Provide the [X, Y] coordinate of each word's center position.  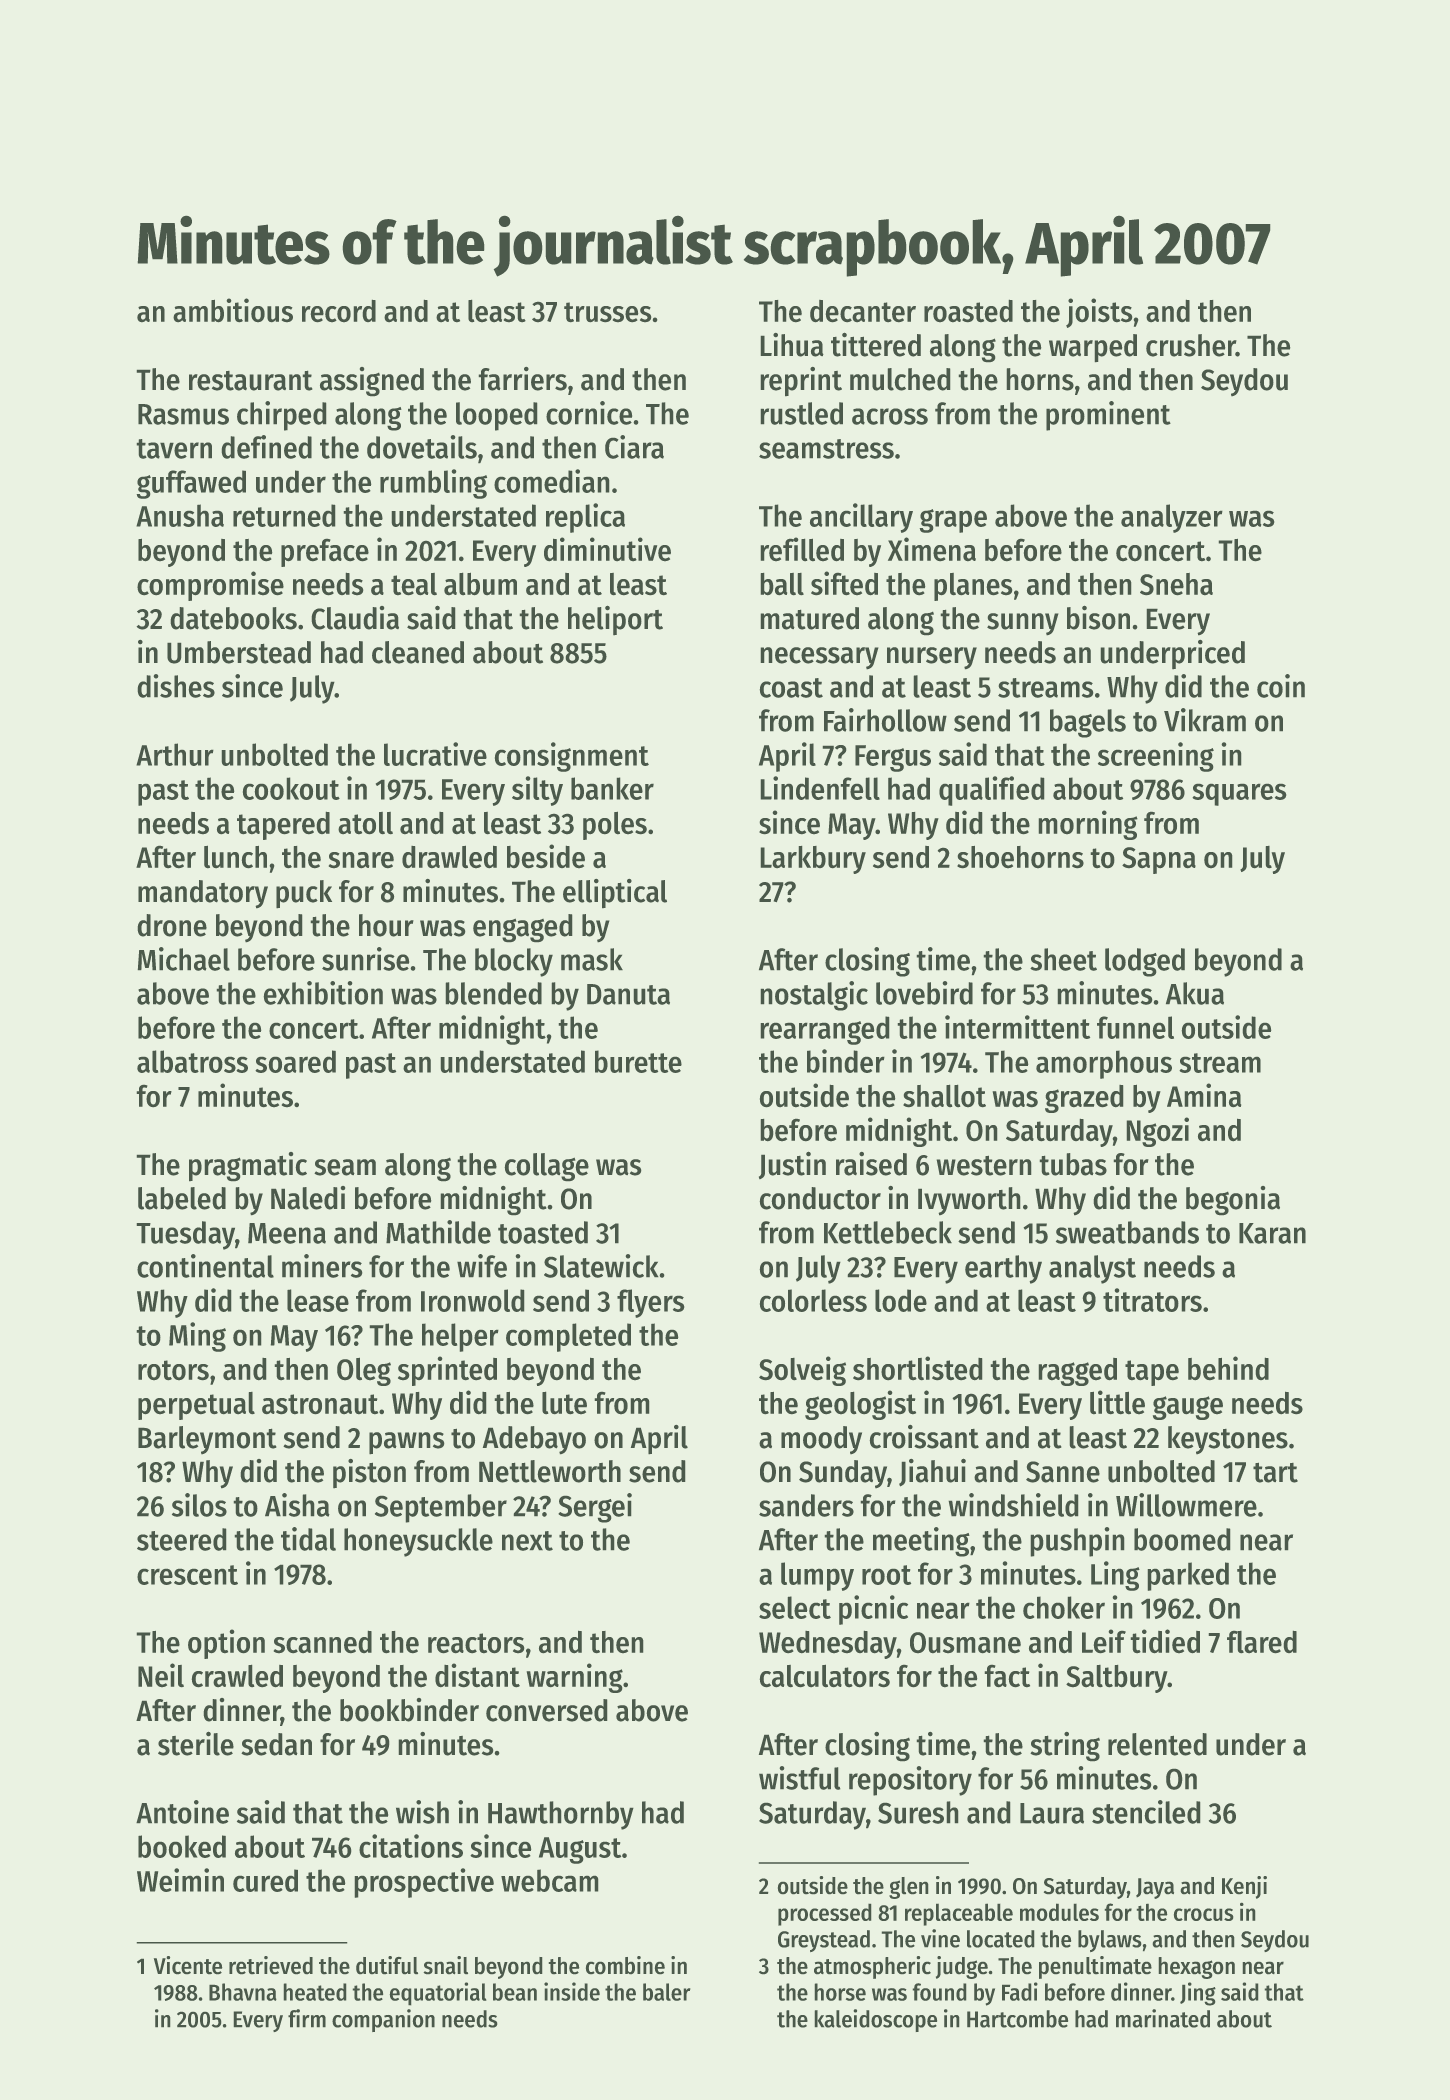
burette [638, 1061]
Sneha [1176, 584]
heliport [615, 620]
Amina [1204, 1095]
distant [477, 1675]
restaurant [250, 381]
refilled [802, 549]
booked [182, 1846]
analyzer [1172, 518]
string [1065, 1746]
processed [824, 1915]
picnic [873, 1610]
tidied [1165, 1641]
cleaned [418, 652]
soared [295, 1061]
